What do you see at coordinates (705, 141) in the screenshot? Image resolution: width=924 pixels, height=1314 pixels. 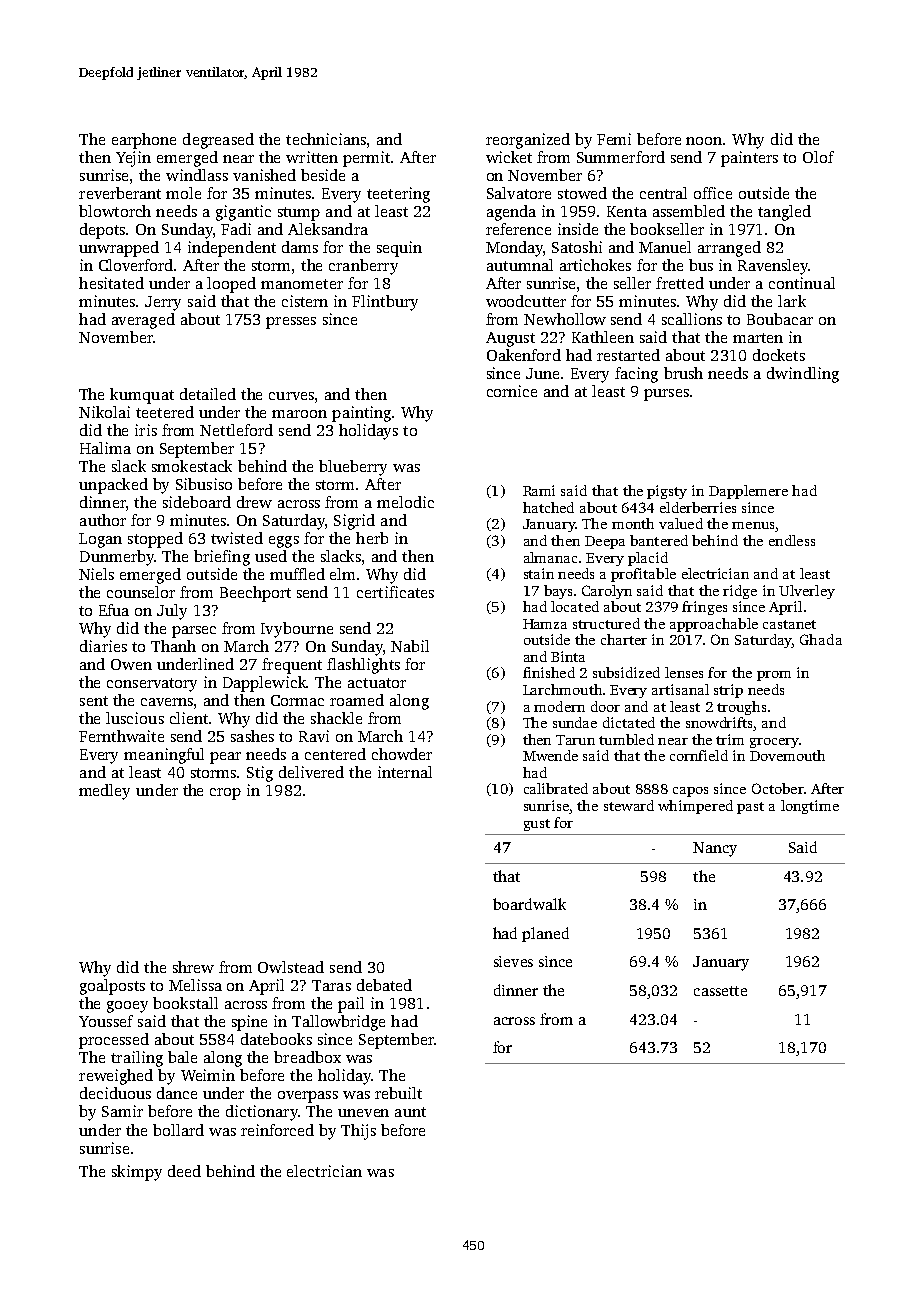 I see `noon` at bounding box center [705, 141].
